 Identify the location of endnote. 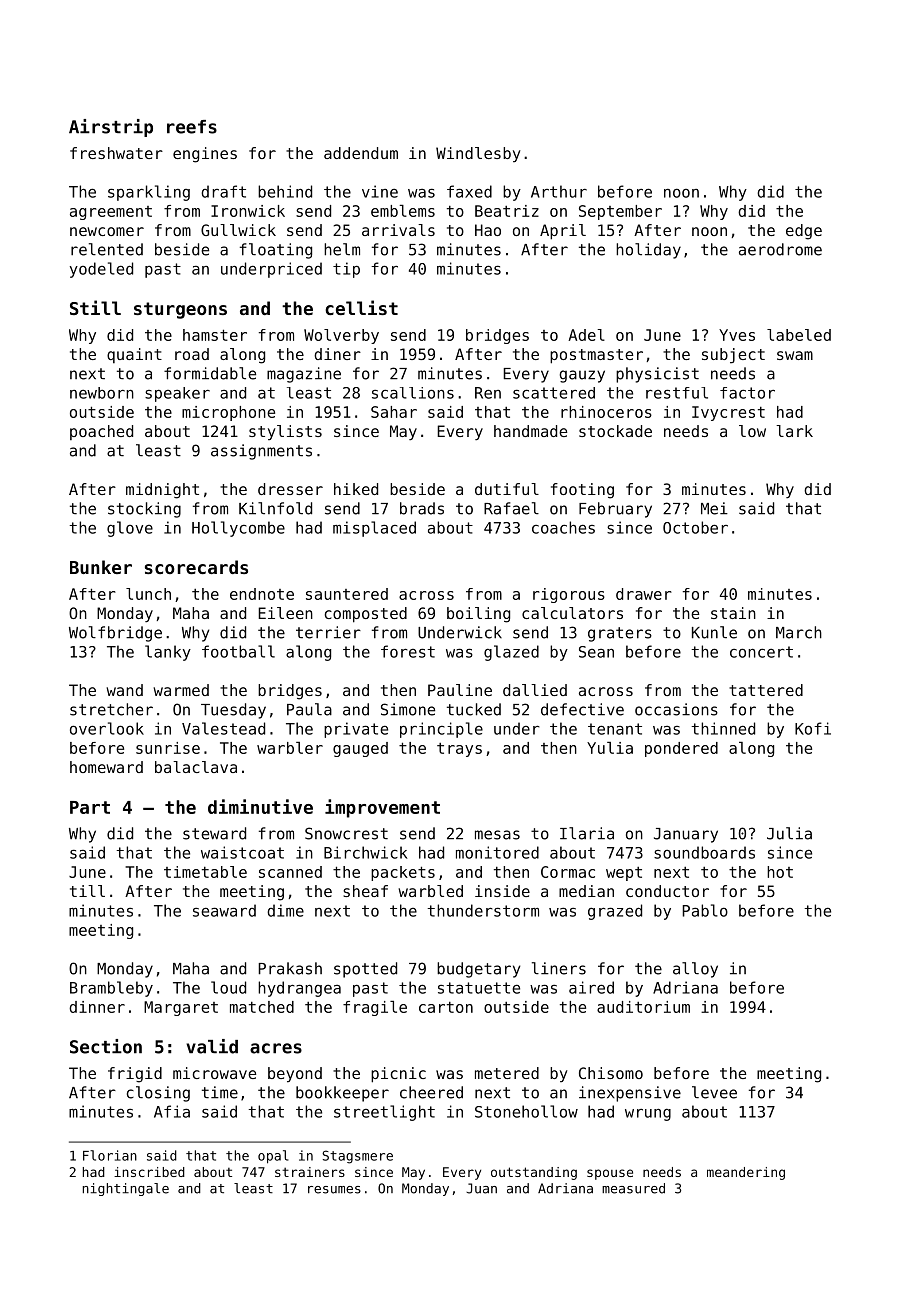
(262, 594).
